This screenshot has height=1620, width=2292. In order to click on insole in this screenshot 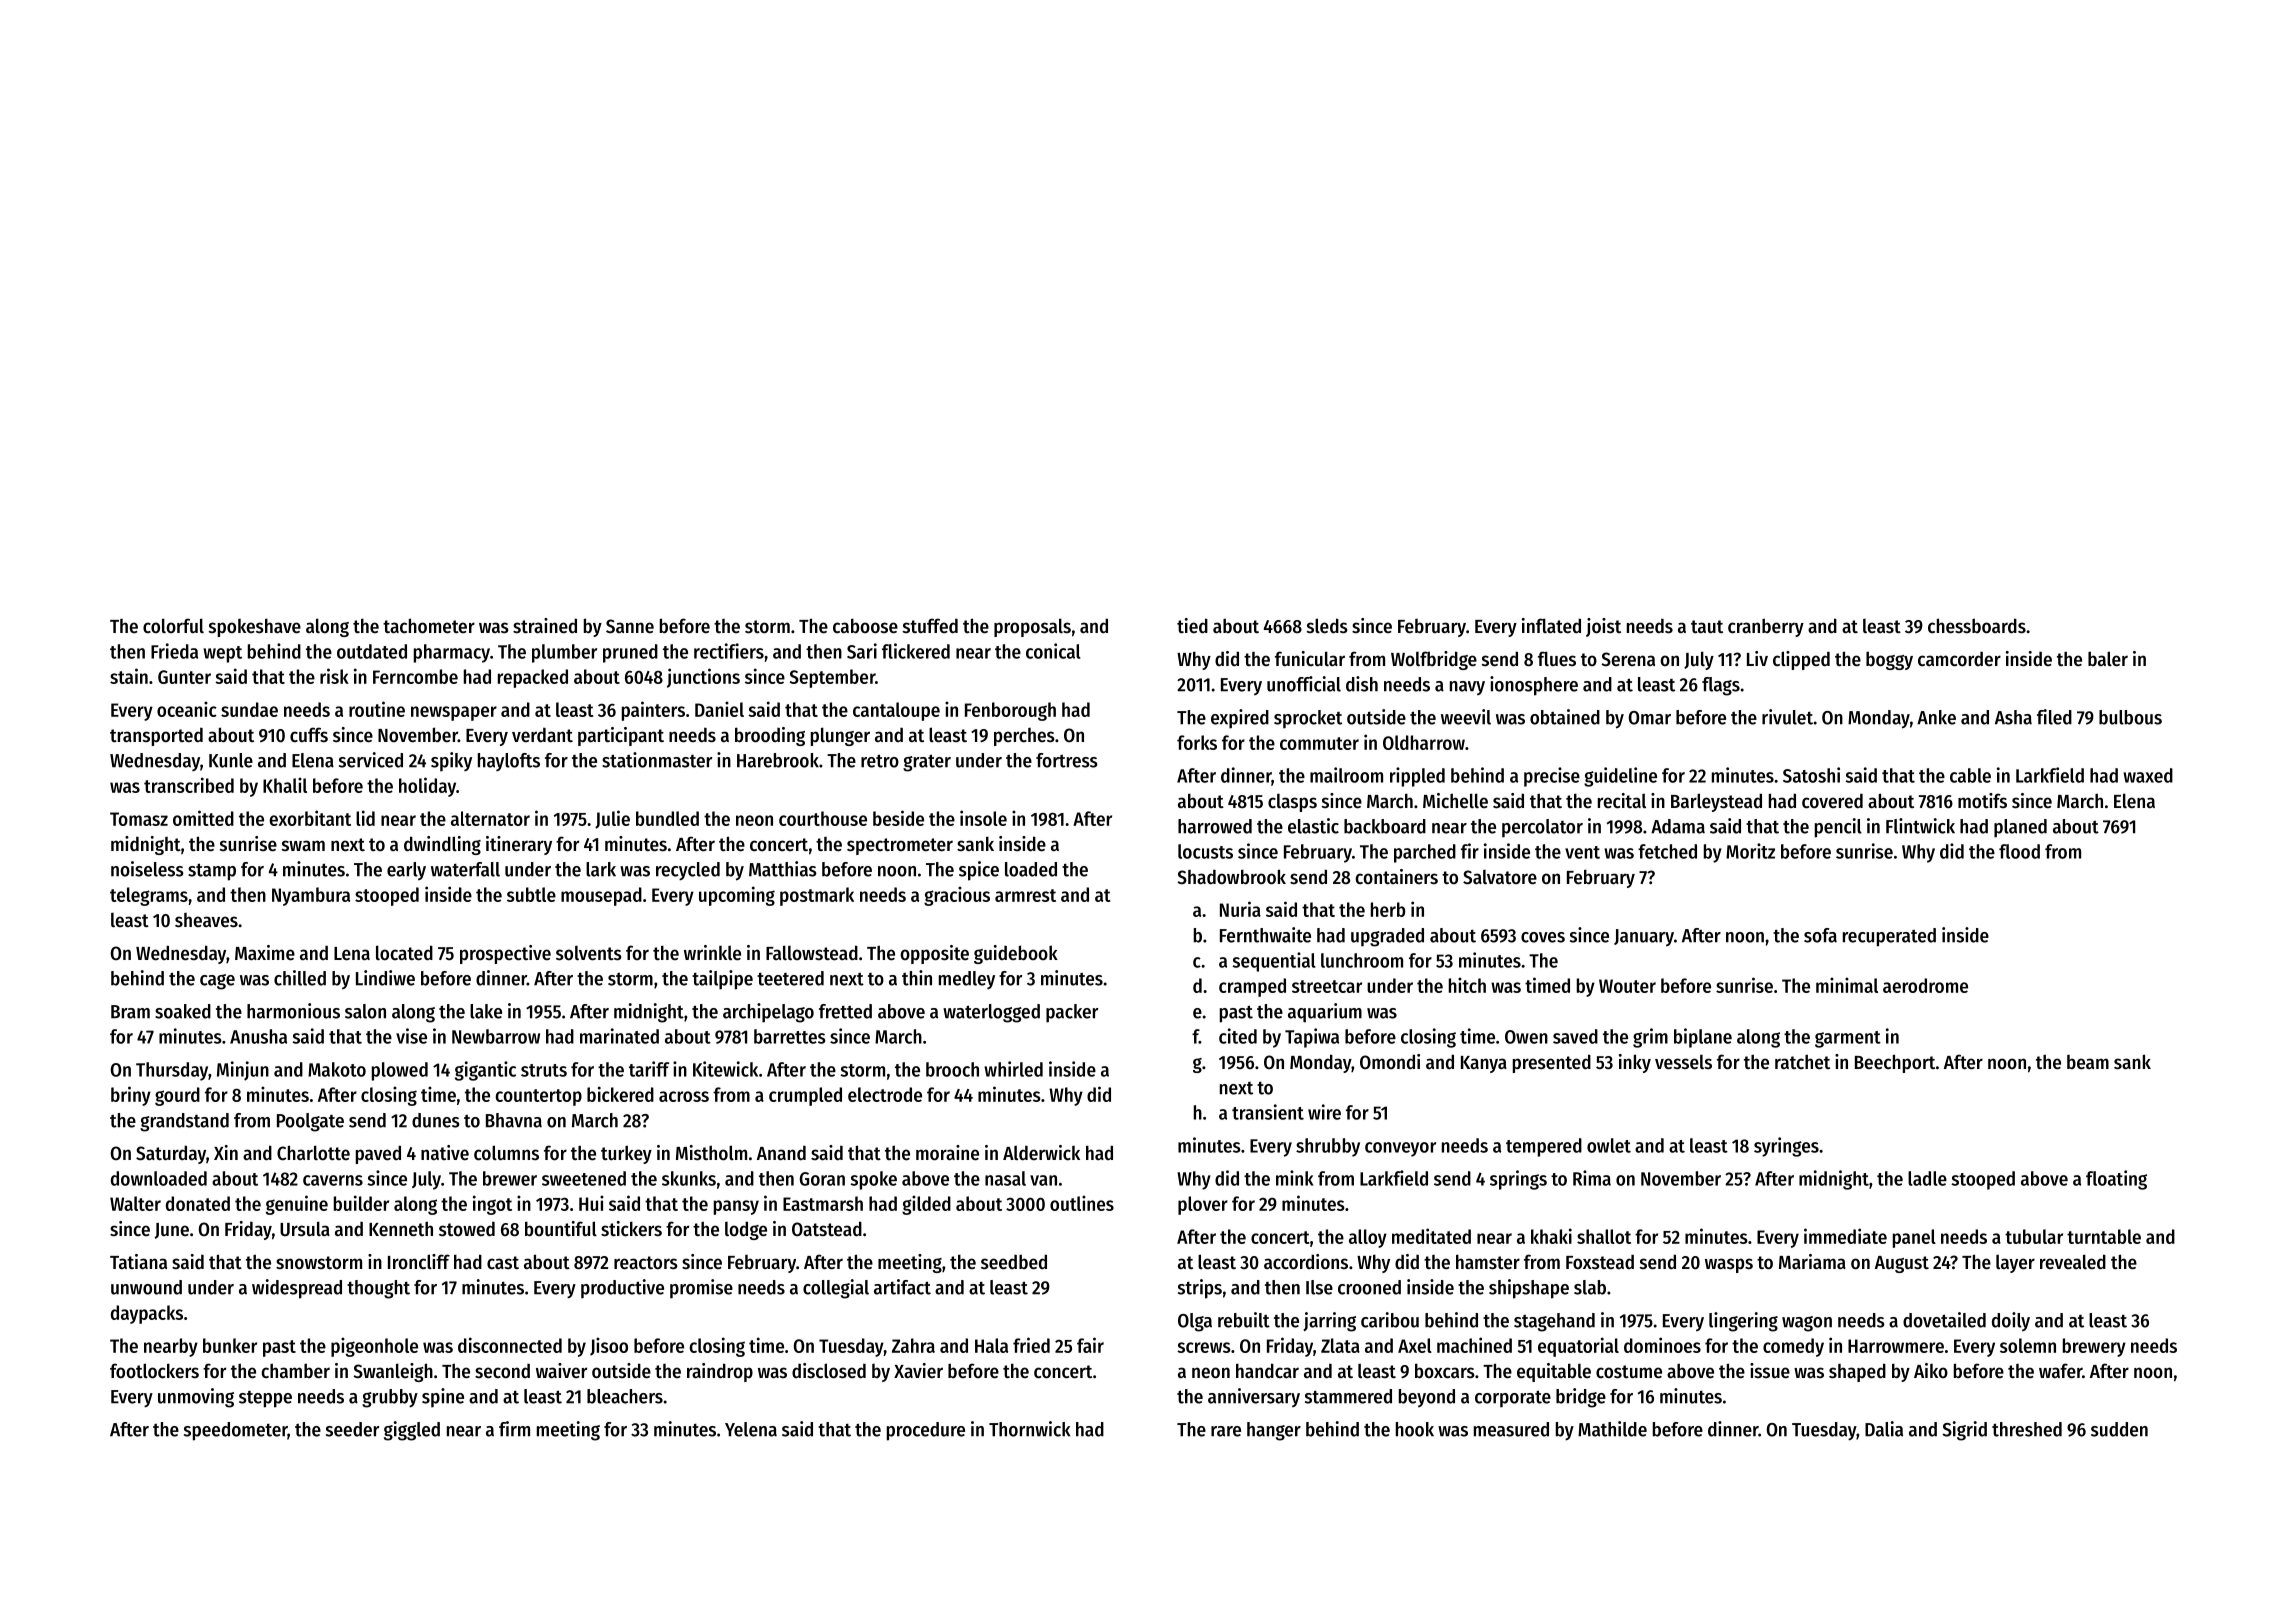, I will do `click(983, 818)`.
